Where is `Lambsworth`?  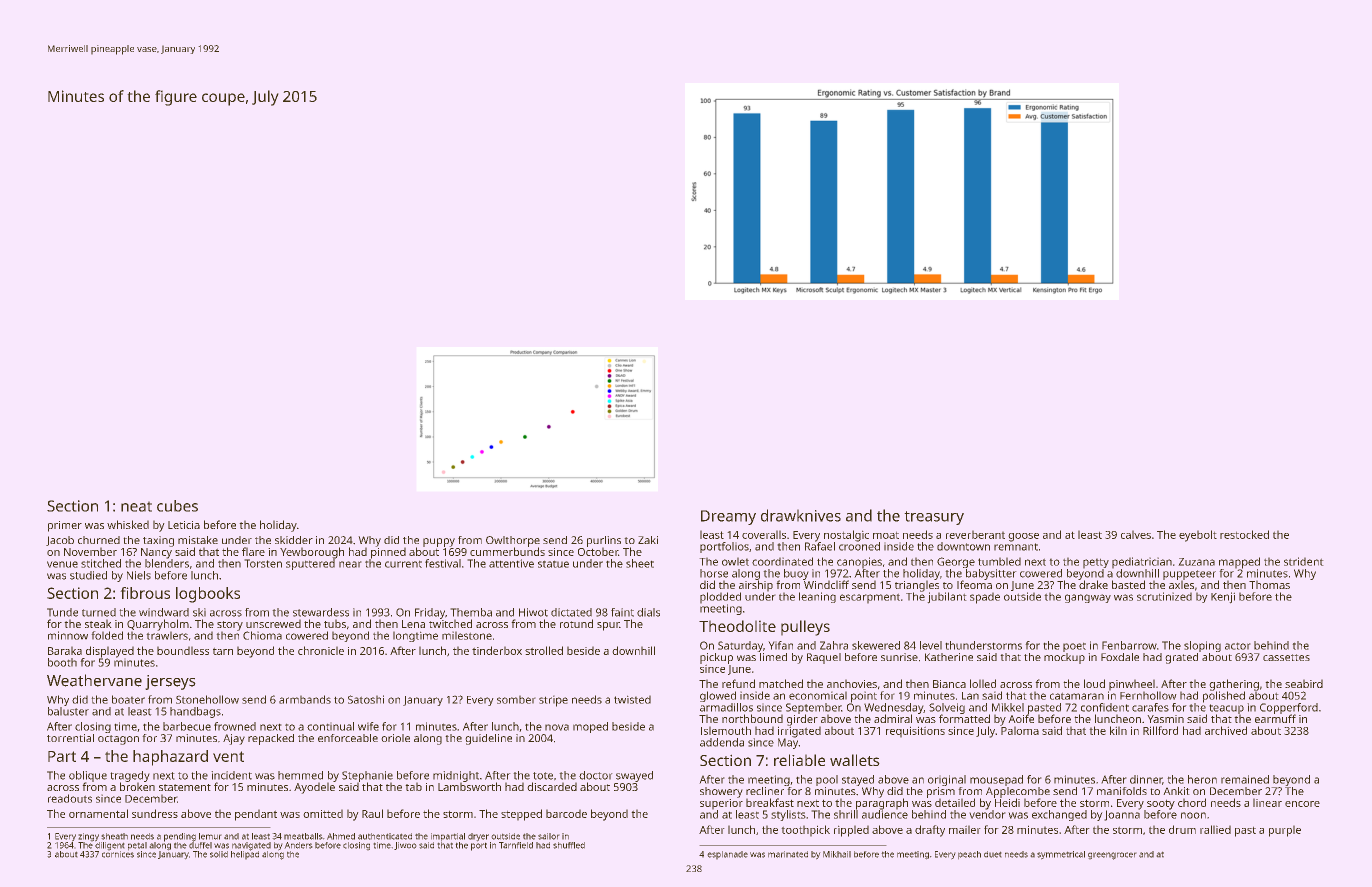 Lambsworth is located at coordinates (469, 786).
